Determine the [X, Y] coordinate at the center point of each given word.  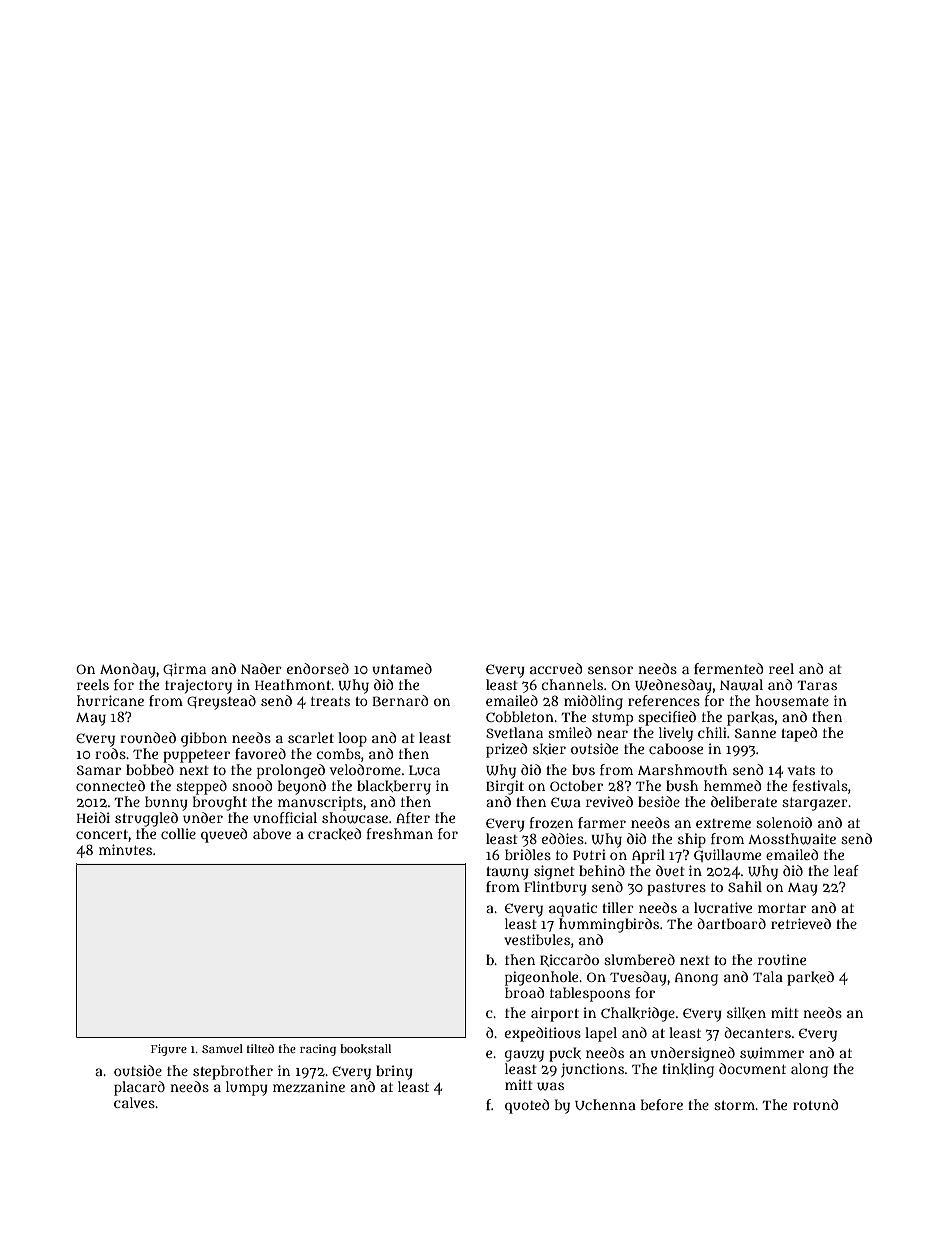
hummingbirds [609, 925]
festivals [820, 785]
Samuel [222, 1048]
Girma [184, 669]
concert [102, 834]
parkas [750, 718]
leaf [846, 870]
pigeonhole [541, 978]
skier [549, 749]
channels [572, 684]
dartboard [731, 923]
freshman [400, 833]
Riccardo [569, 960]
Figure [169, 1050]
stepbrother [233, 1072]
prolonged [291, 771]
